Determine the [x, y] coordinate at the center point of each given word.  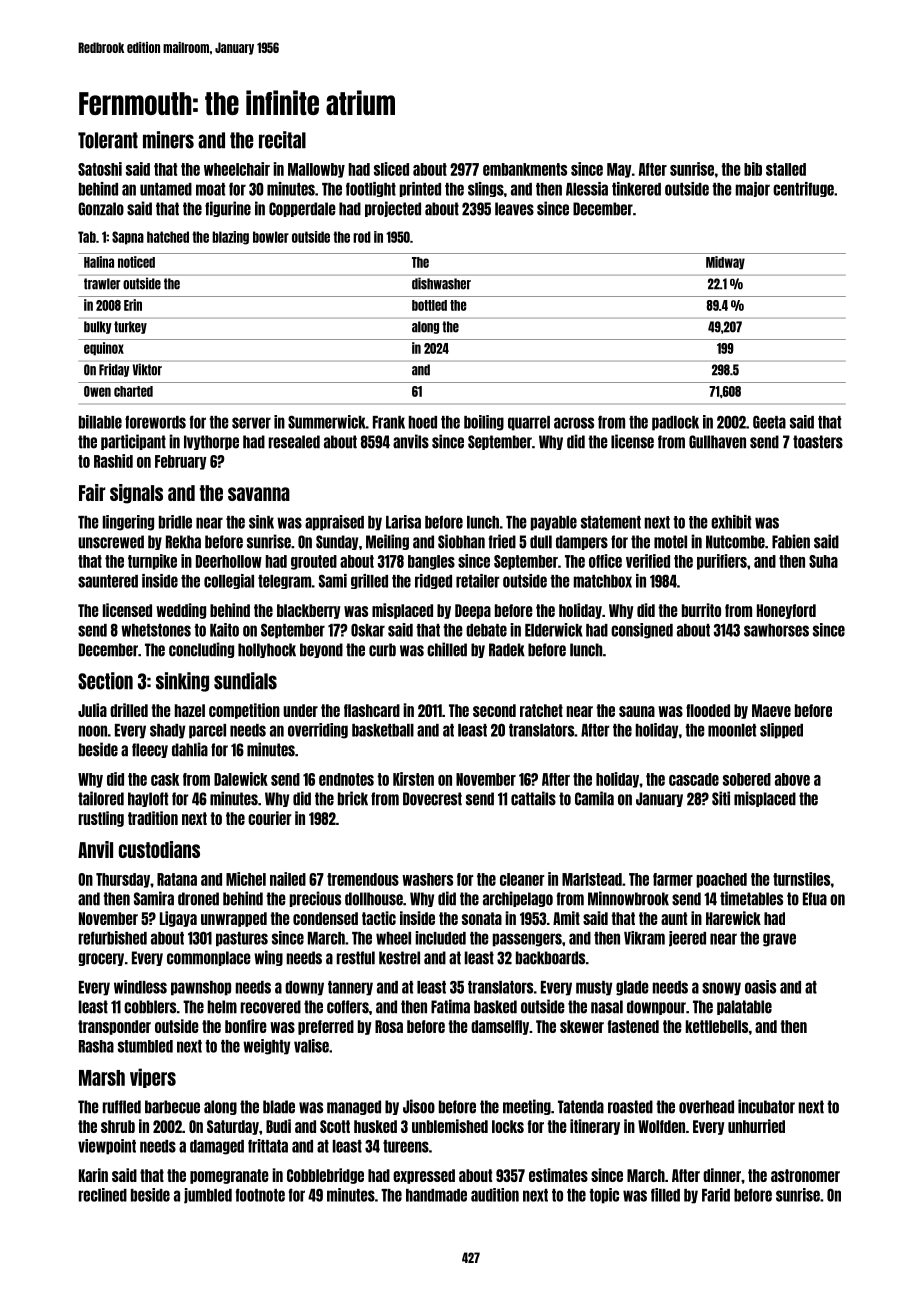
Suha [823, 561]
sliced [391, 169]
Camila [594, 798]
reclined [103, 1195]
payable [554, 523]
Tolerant [108, 140]
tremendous [363, 879]
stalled [786, 169]
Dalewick [241, 779]
